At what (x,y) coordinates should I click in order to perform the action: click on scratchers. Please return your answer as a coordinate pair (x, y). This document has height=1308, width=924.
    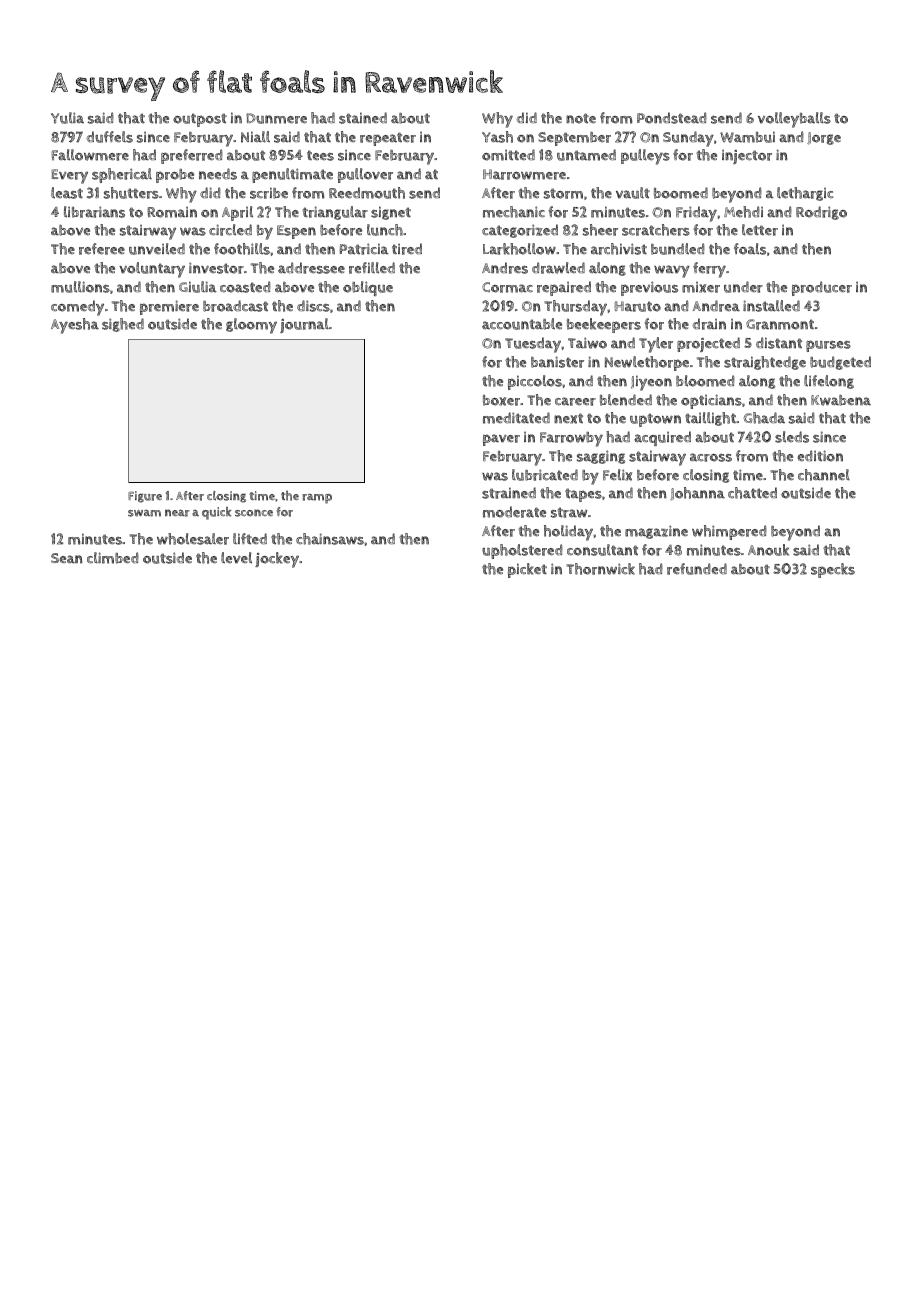
    Looking at the image, I should click on (656, 230).
